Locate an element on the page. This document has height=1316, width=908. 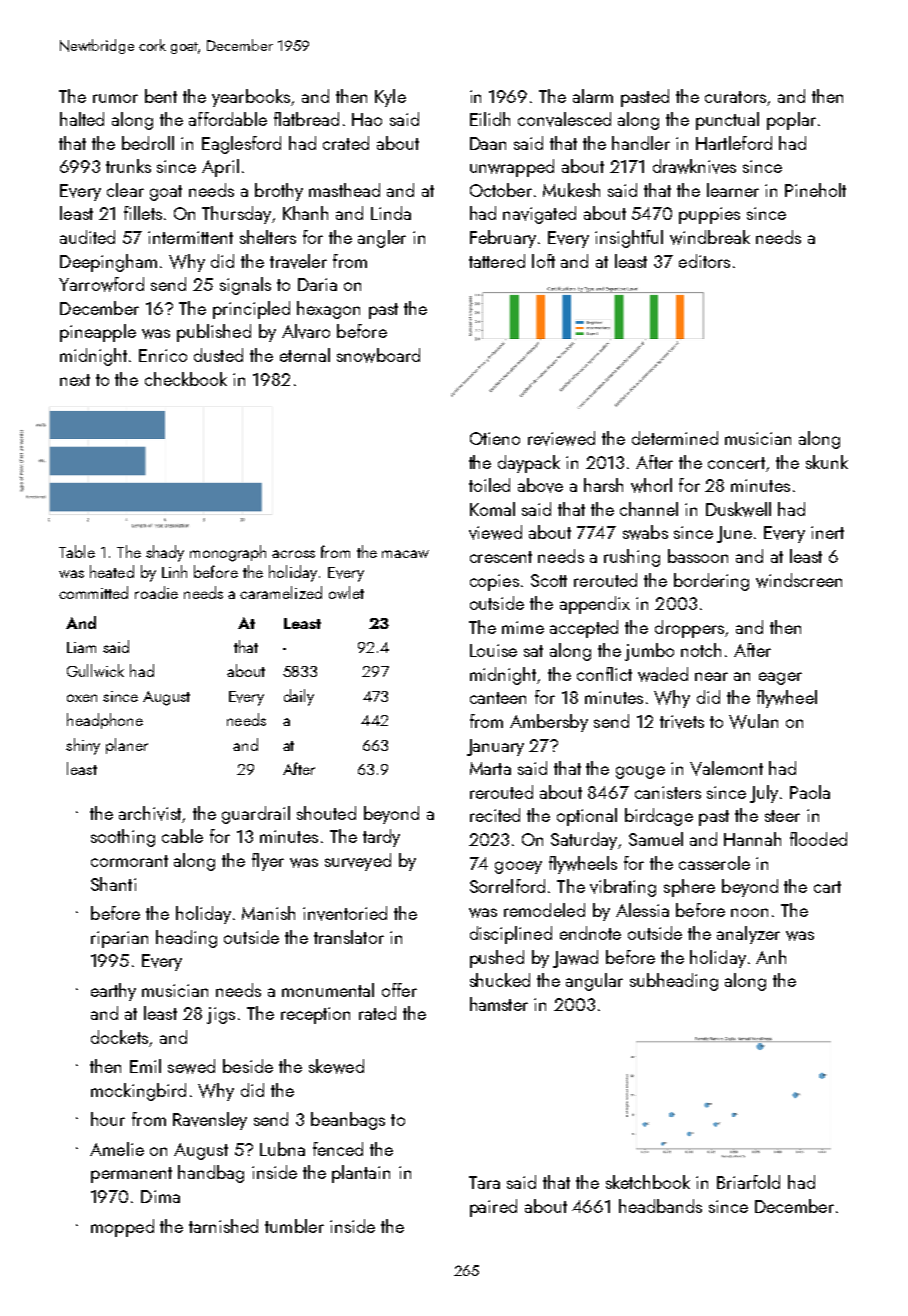
analyzer is located at coordinates (748, 935).
